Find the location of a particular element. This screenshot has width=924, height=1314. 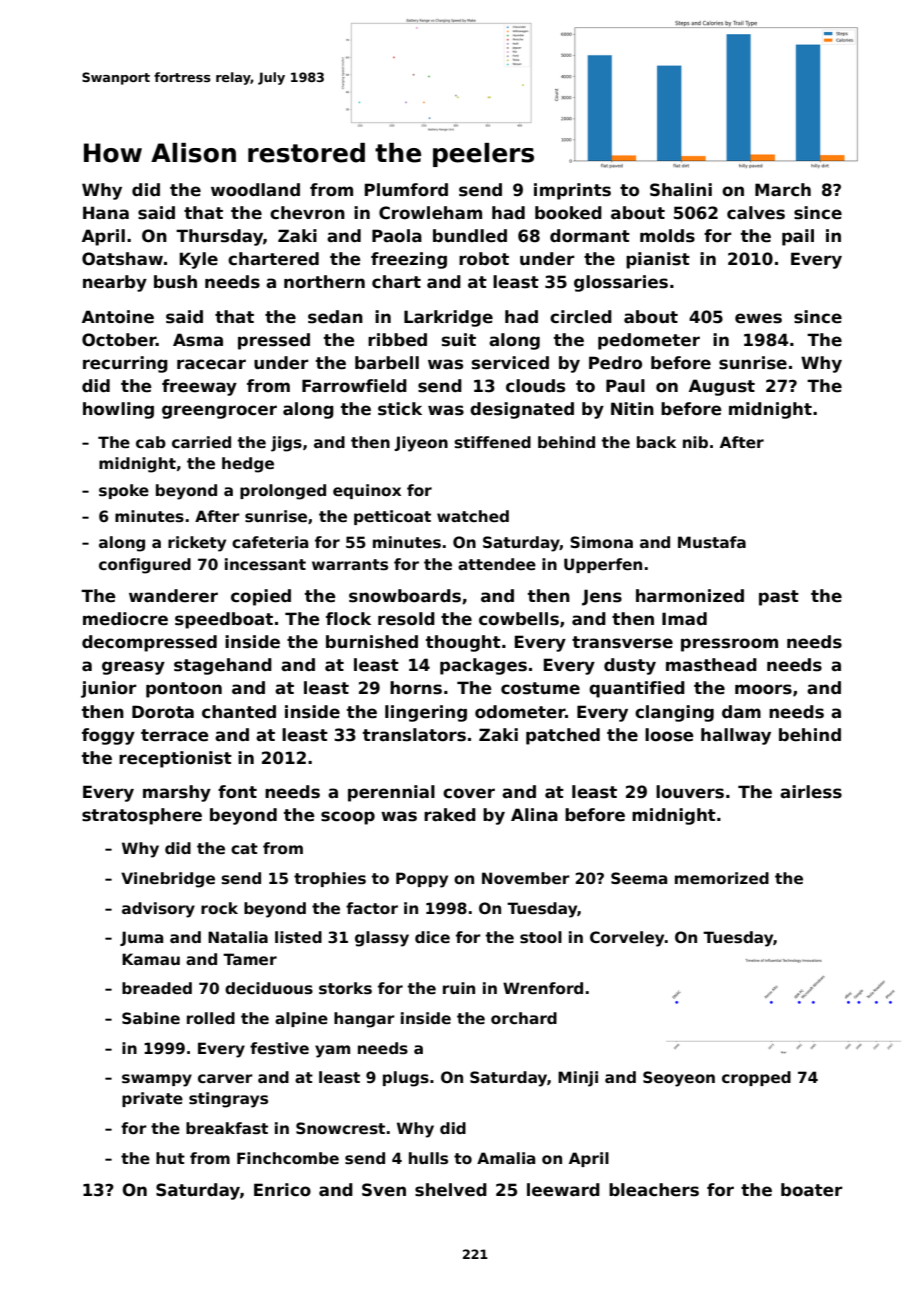

boater is located at coordinates (812, 1190).
